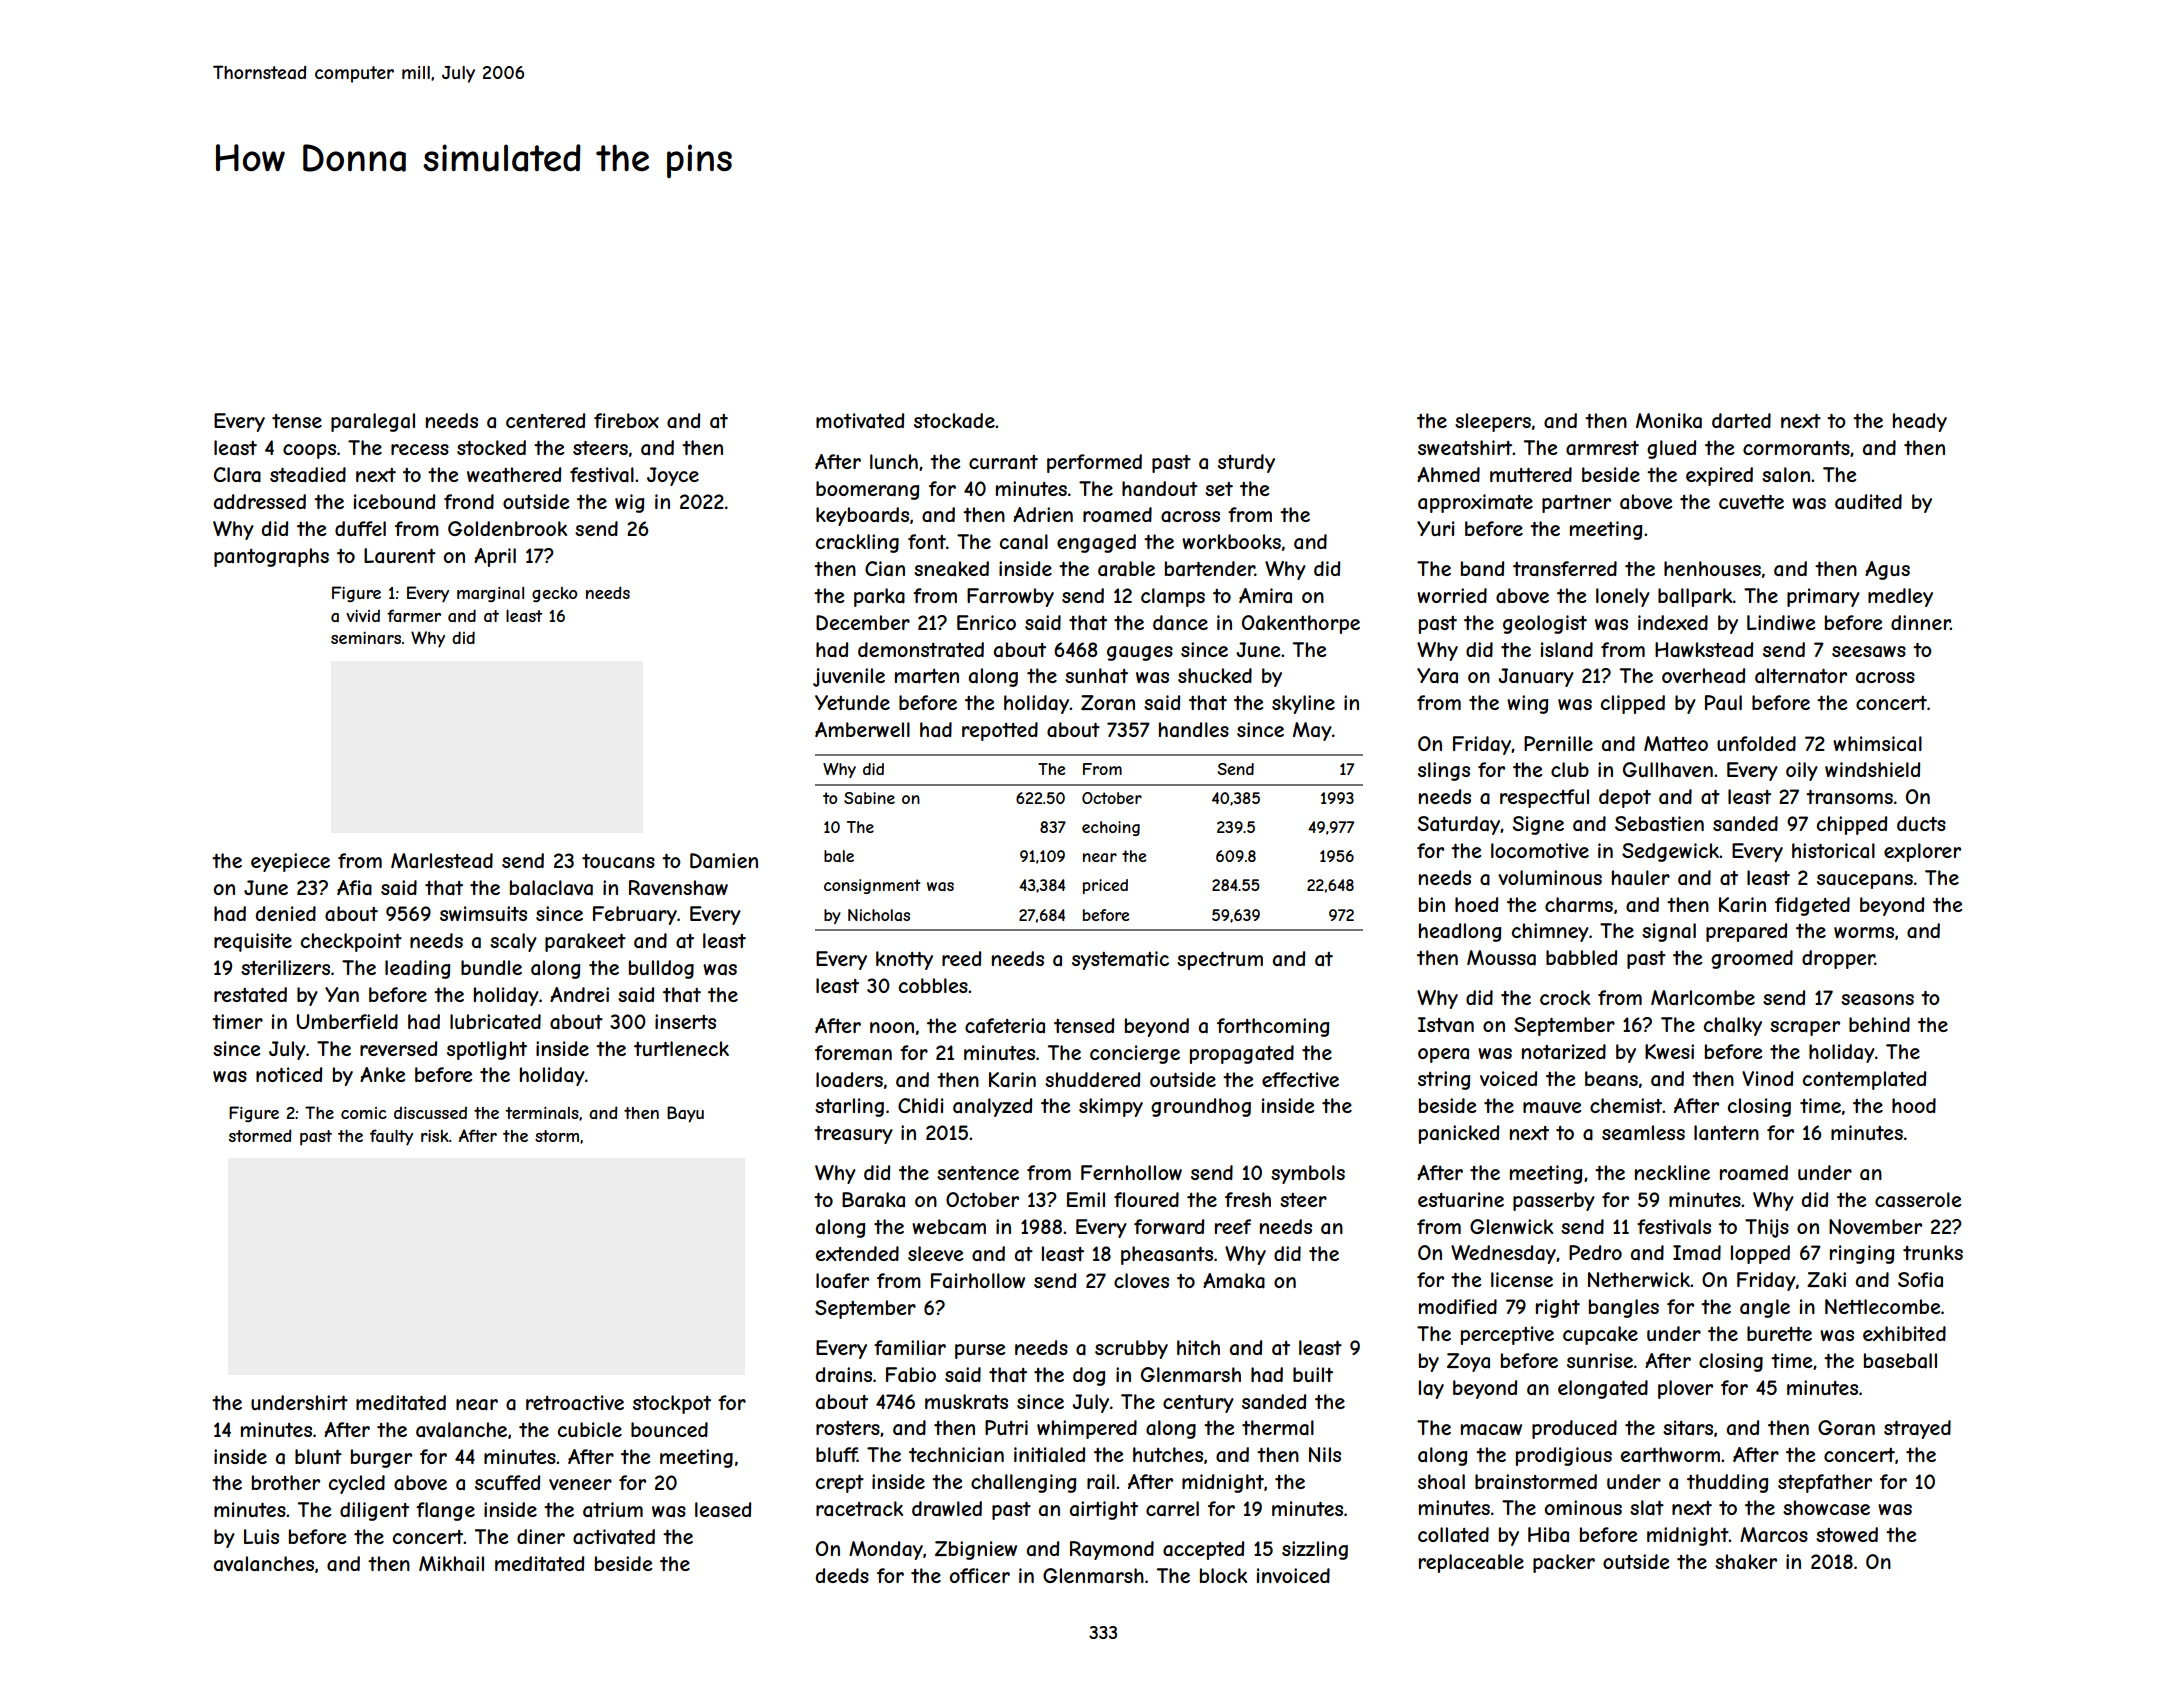 Image resolution: width=2178 pixels, height=1683 pixels. What do you see at coordinates (1779, 1333) in the image?
I see `burette` at bounding box center [1779, 1333].
